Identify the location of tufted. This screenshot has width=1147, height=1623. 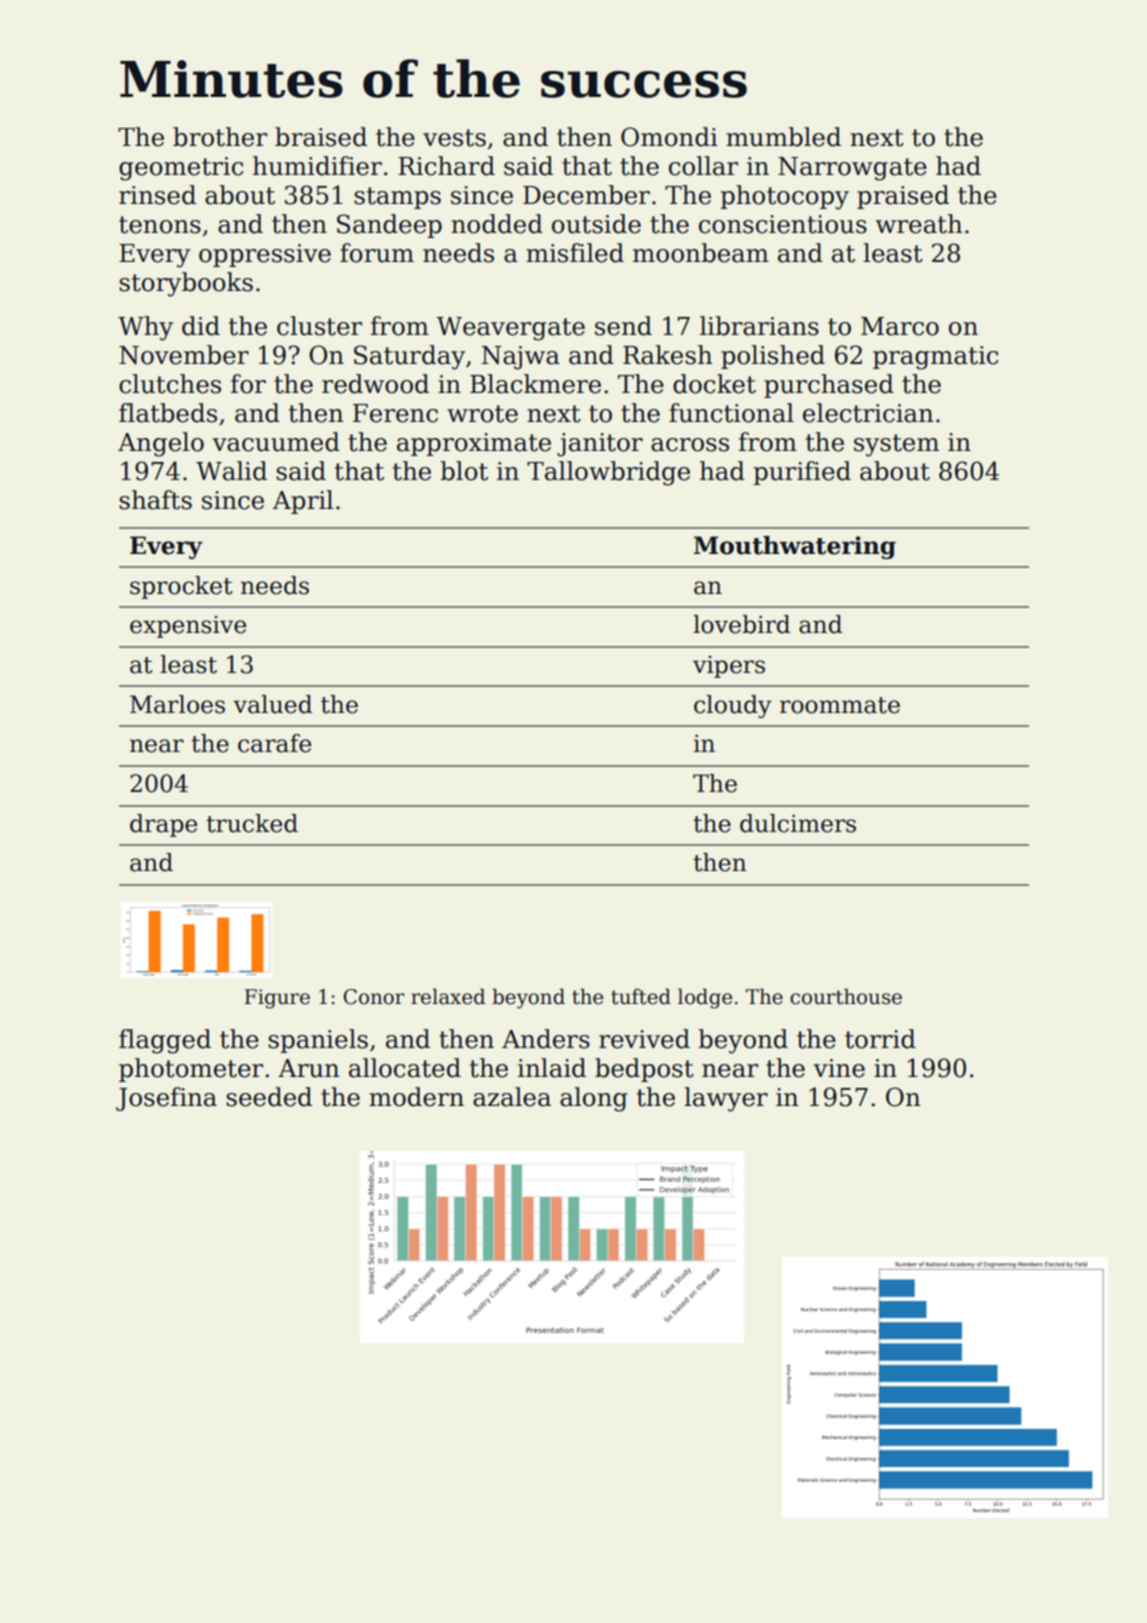
(641, 996).
